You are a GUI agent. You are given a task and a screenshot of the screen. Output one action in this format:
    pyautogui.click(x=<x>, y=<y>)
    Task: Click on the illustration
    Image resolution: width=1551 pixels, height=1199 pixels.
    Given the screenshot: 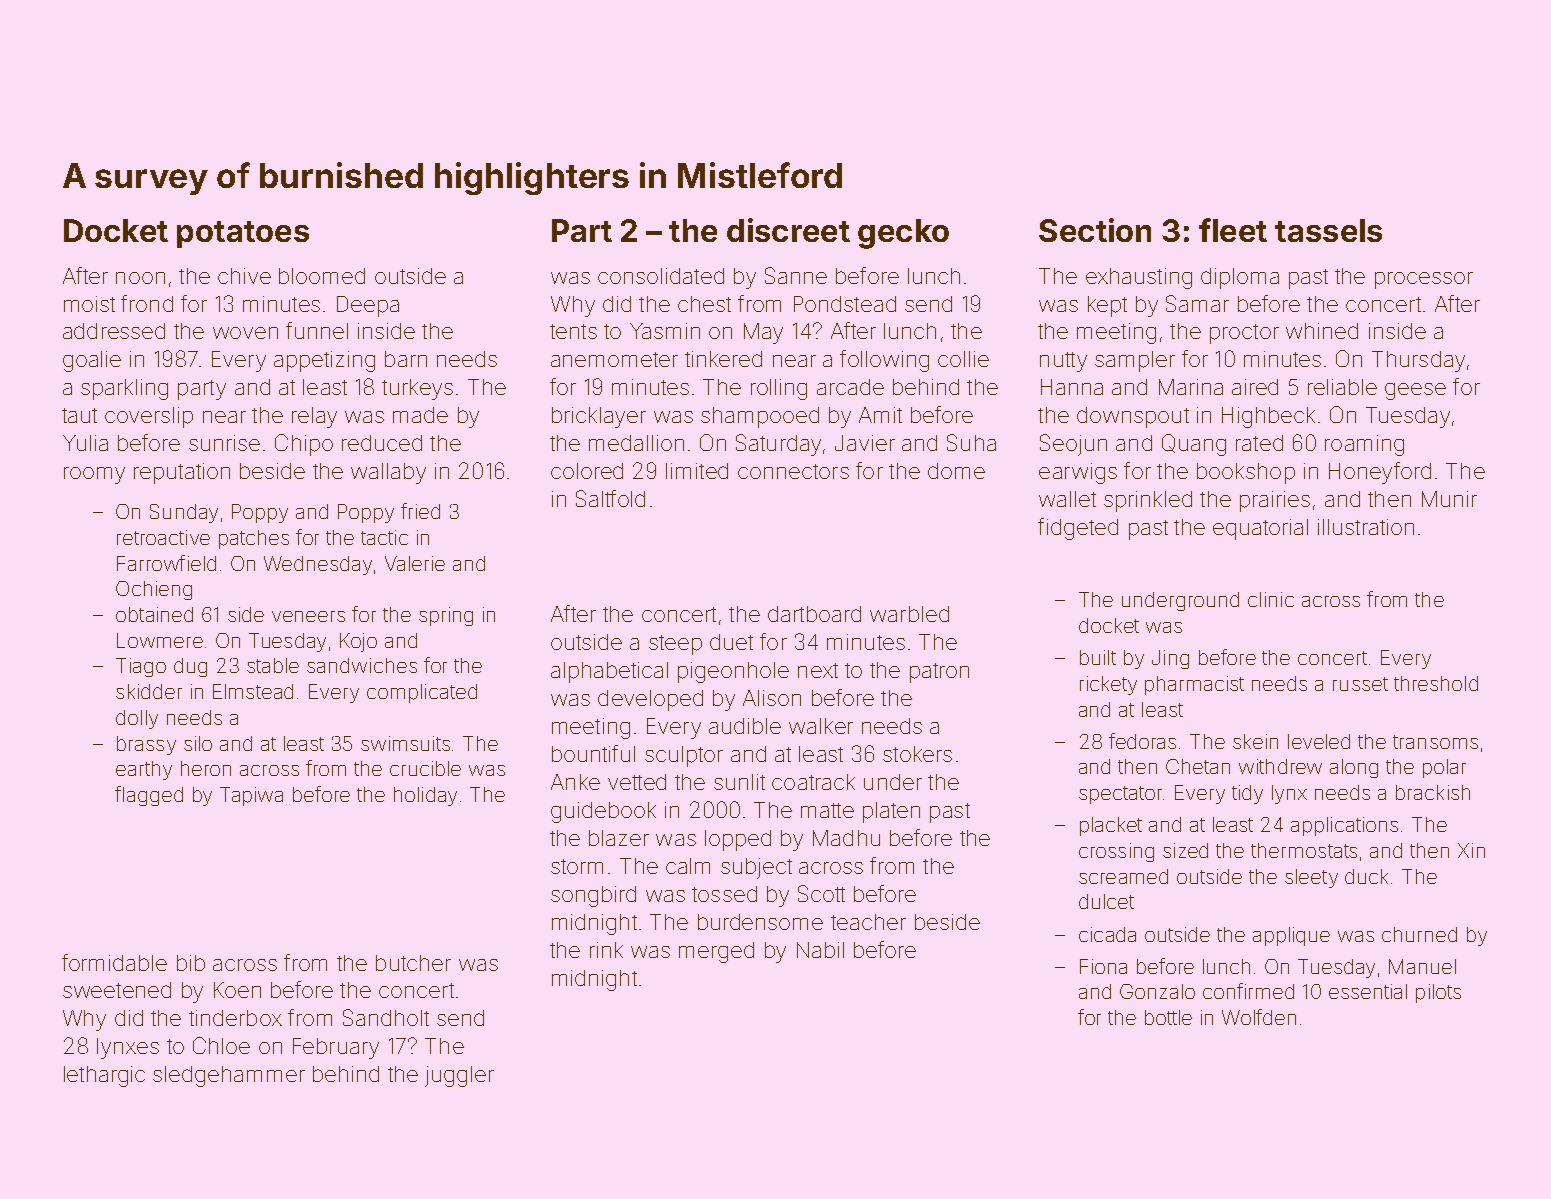 What is the action you would take?
    pyautogui.click(x=1366, y=527)
